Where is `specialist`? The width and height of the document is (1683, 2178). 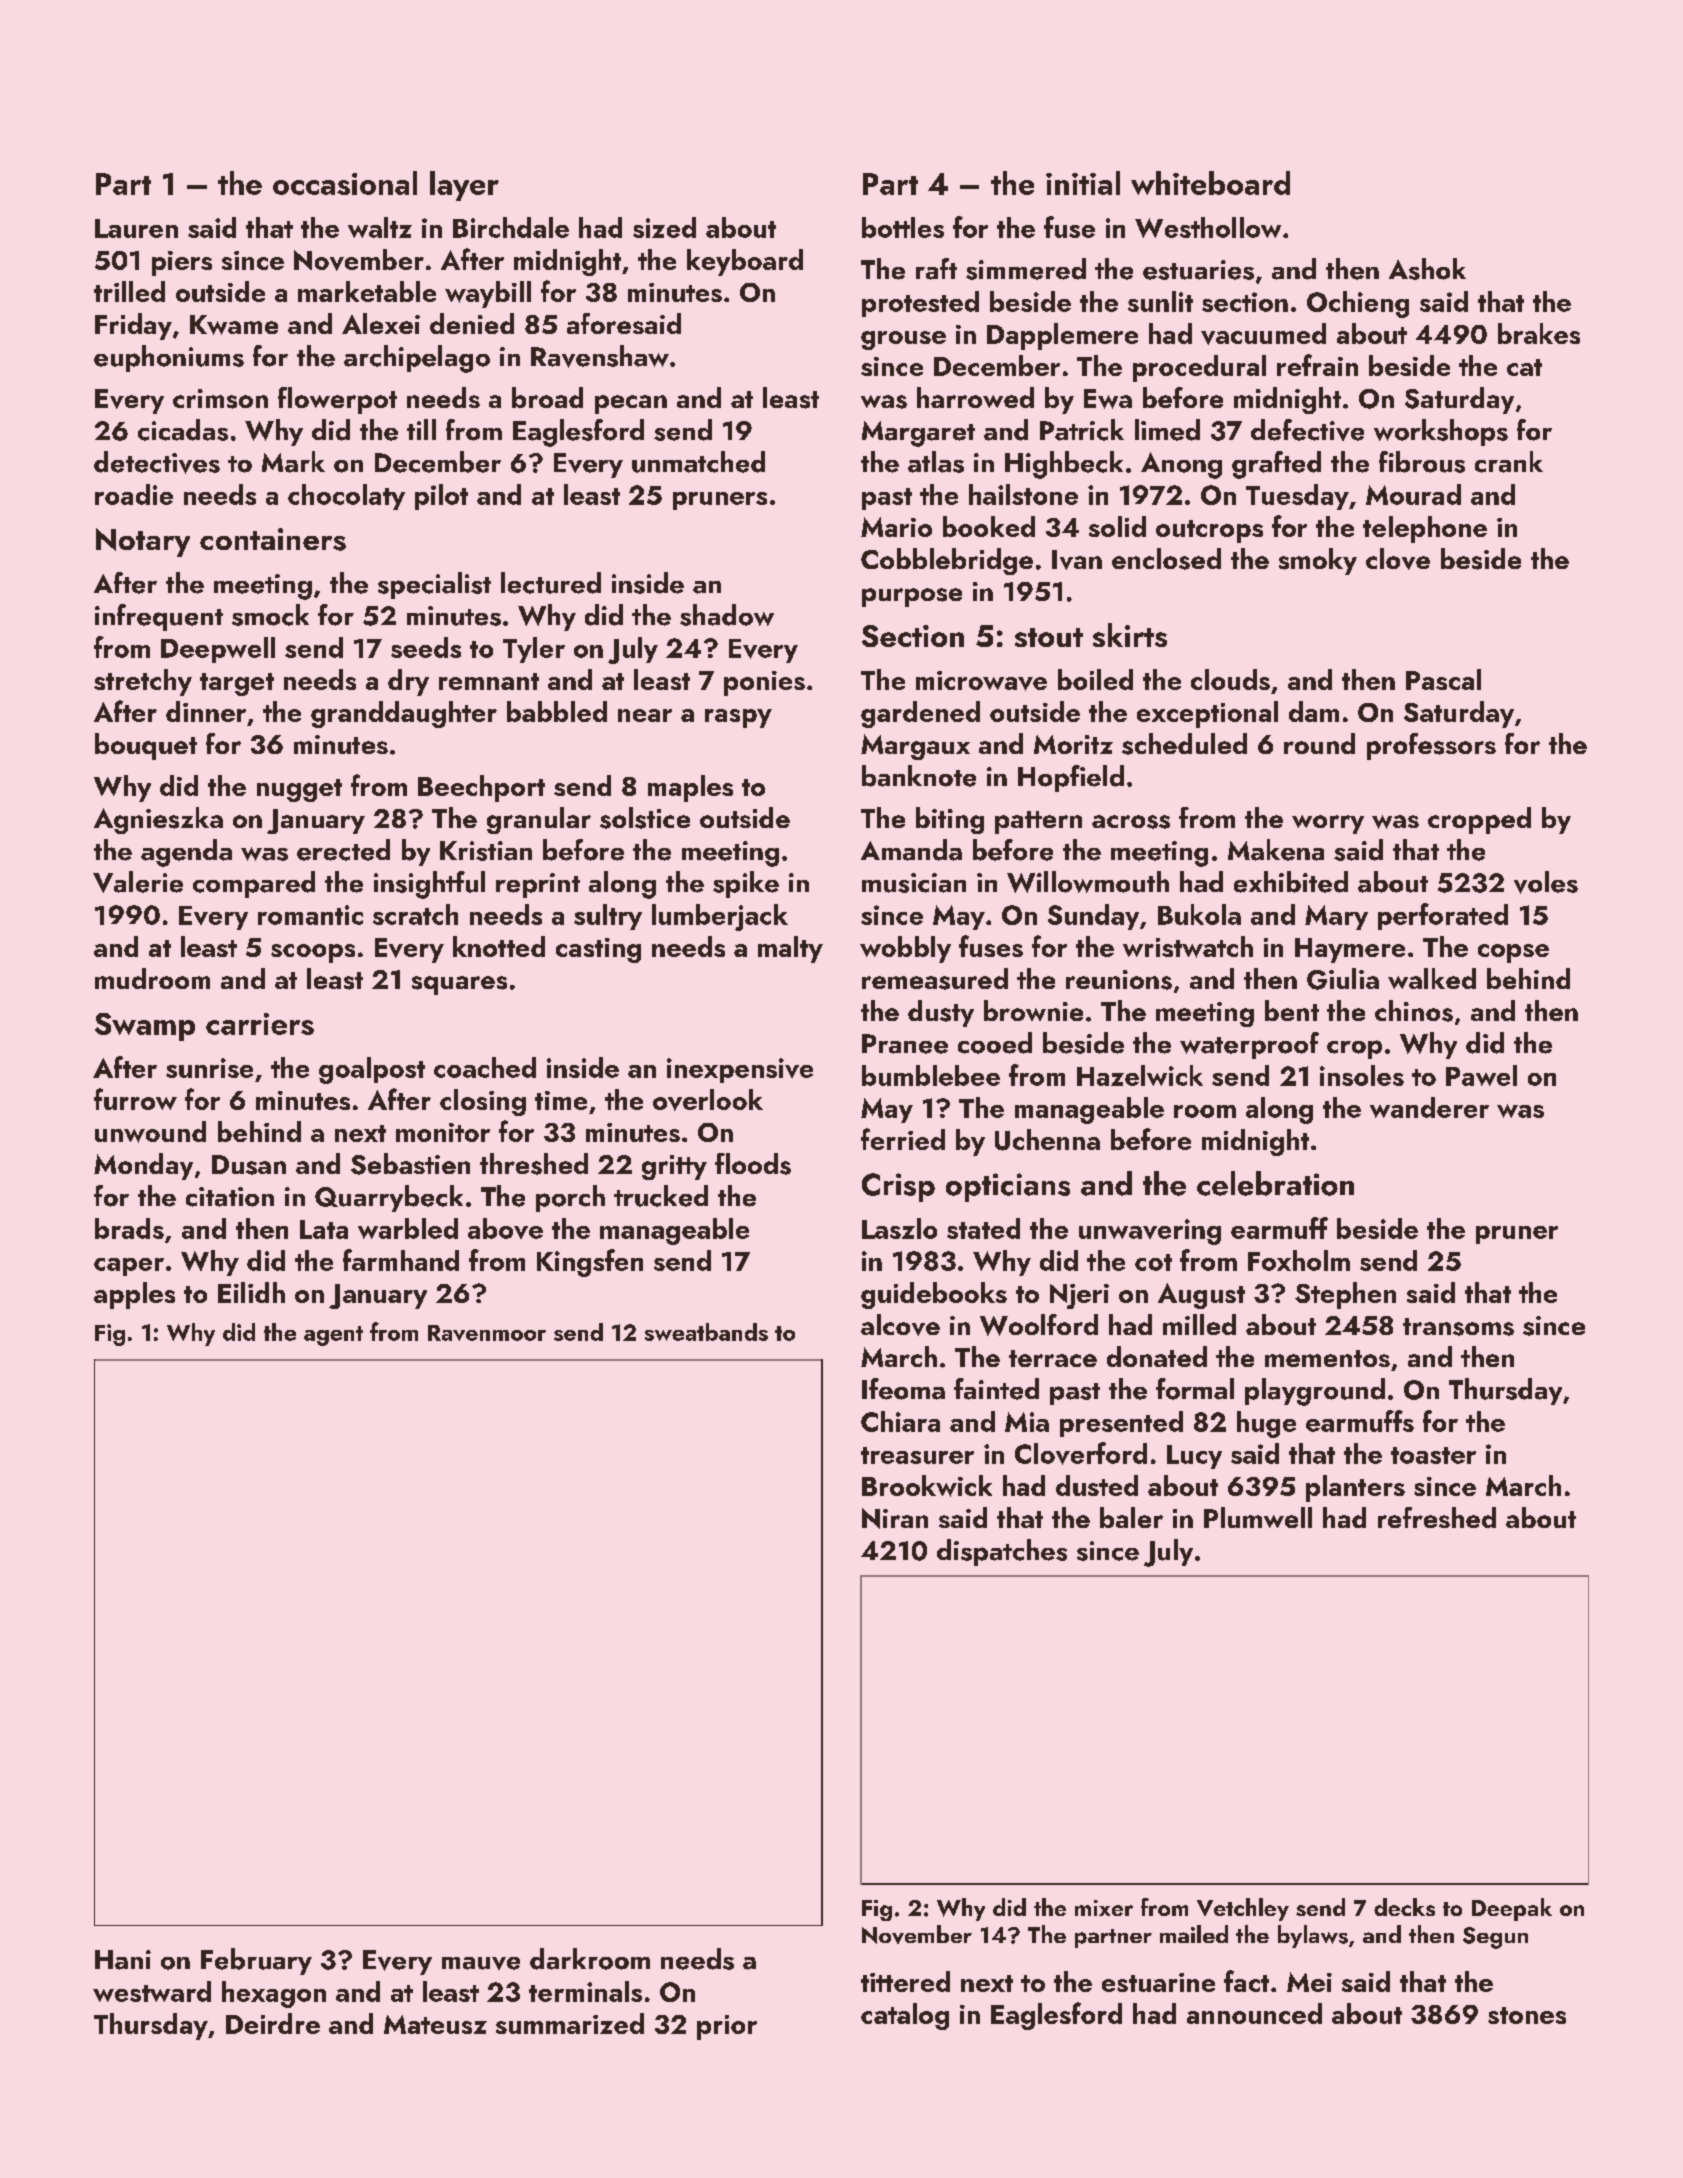 specialist is located at coordinates (434, 585).
